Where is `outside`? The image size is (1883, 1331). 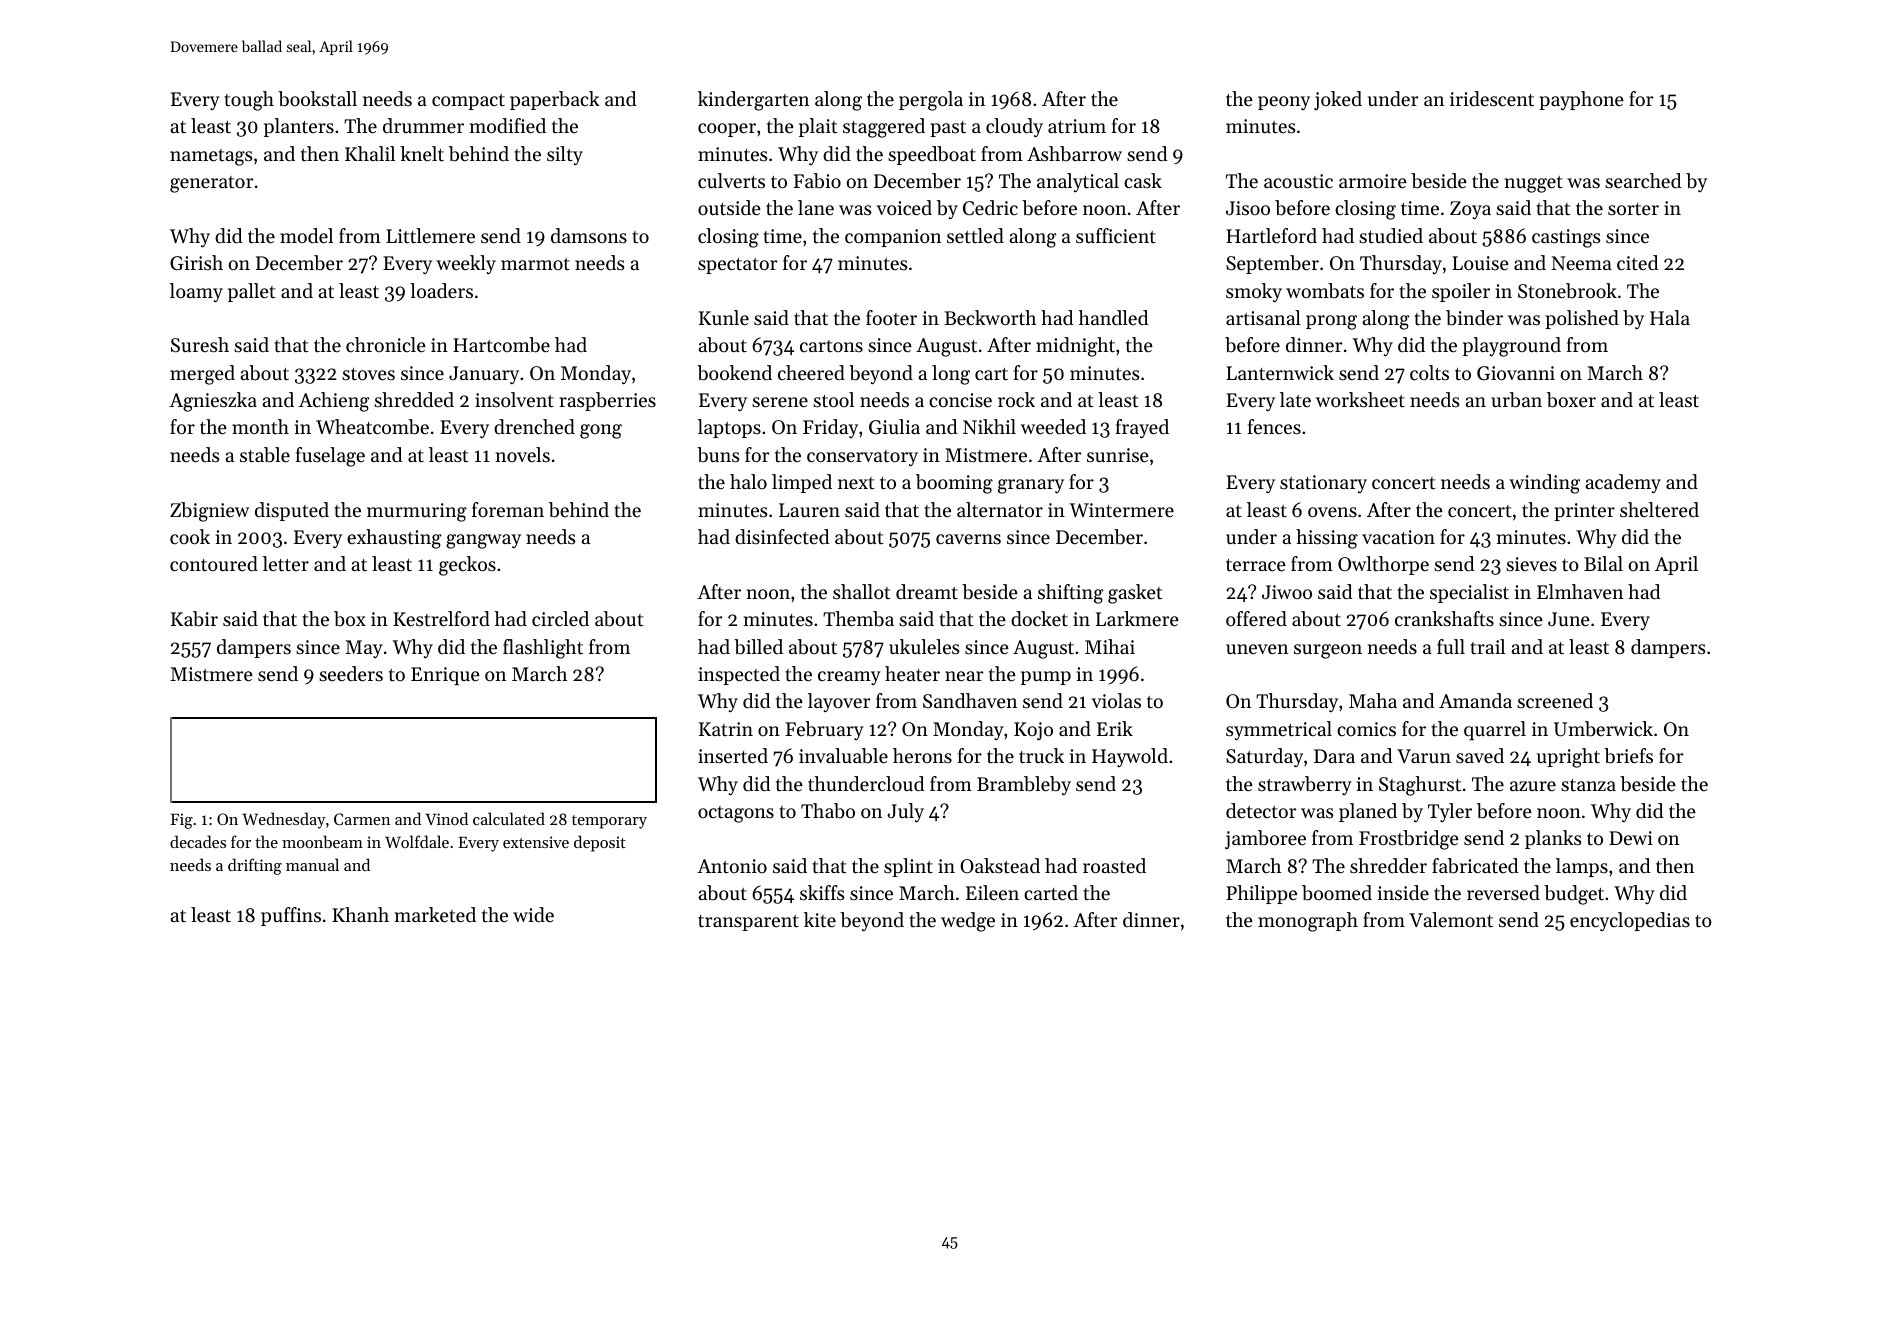 outside is located at coordinates (729, 208).
